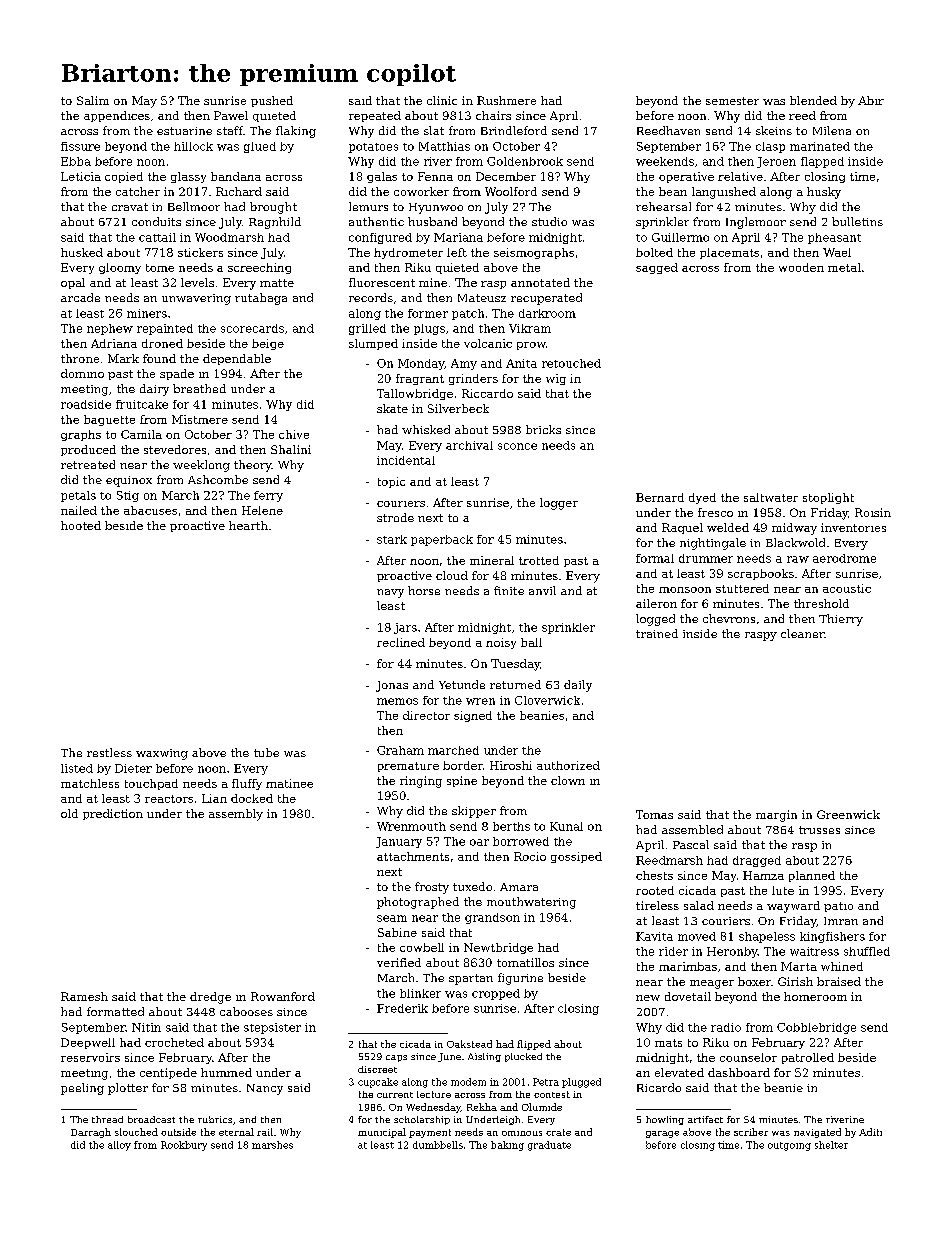 This screenshot has width=952, height=1233. Describe the element at coordinates (88, 450) in the screenshot. I see `produced` at that location.
